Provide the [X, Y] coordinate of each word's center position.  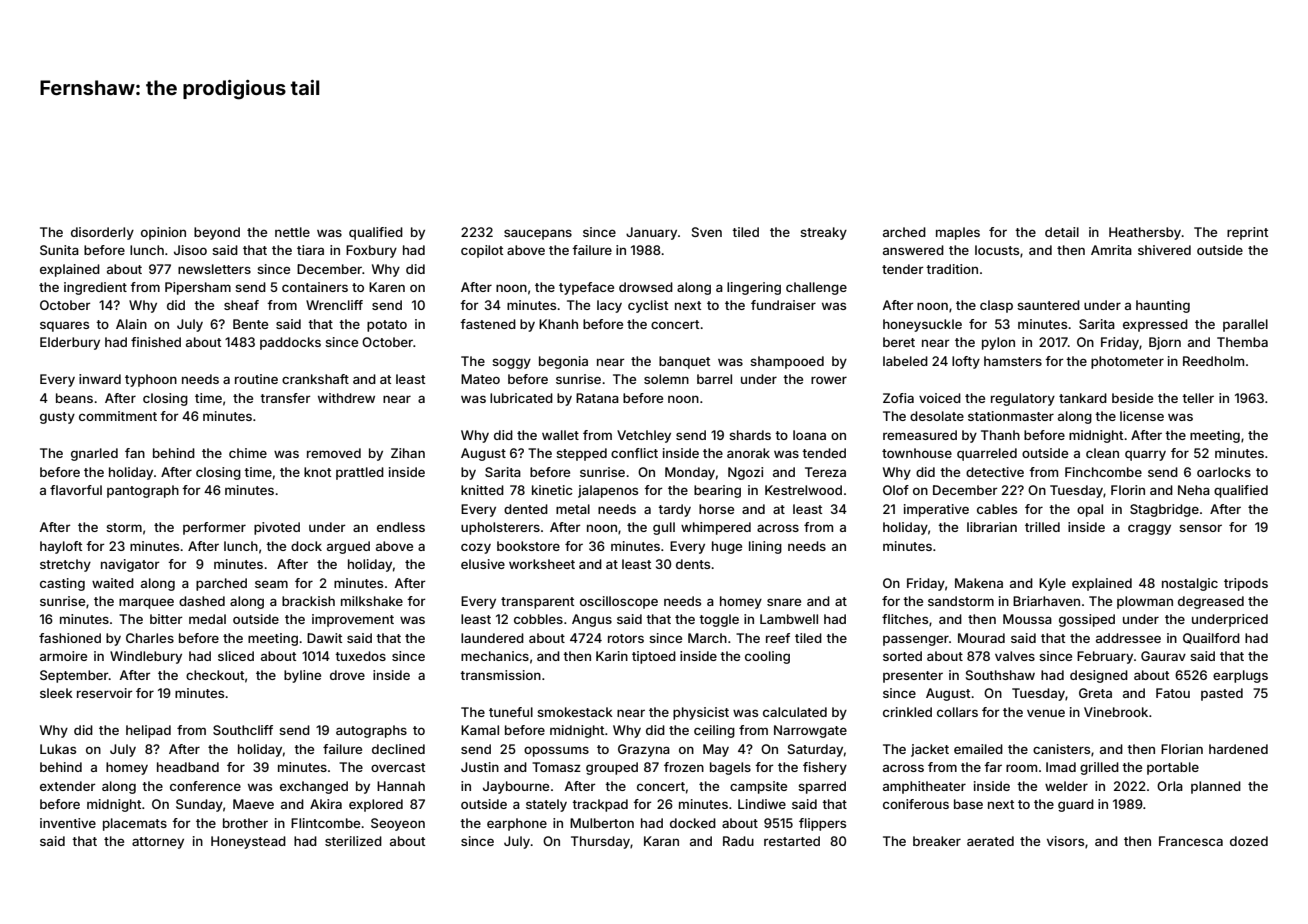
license [1142, 416]
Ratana [597, 398]
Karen [387, 287]
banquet [684, 362]
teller [1198, 398]
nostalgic [1190, 584]
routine [256, 379]
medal [207, 619]
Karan [661, 841]
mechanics [495, 656]
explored [376, 805]
